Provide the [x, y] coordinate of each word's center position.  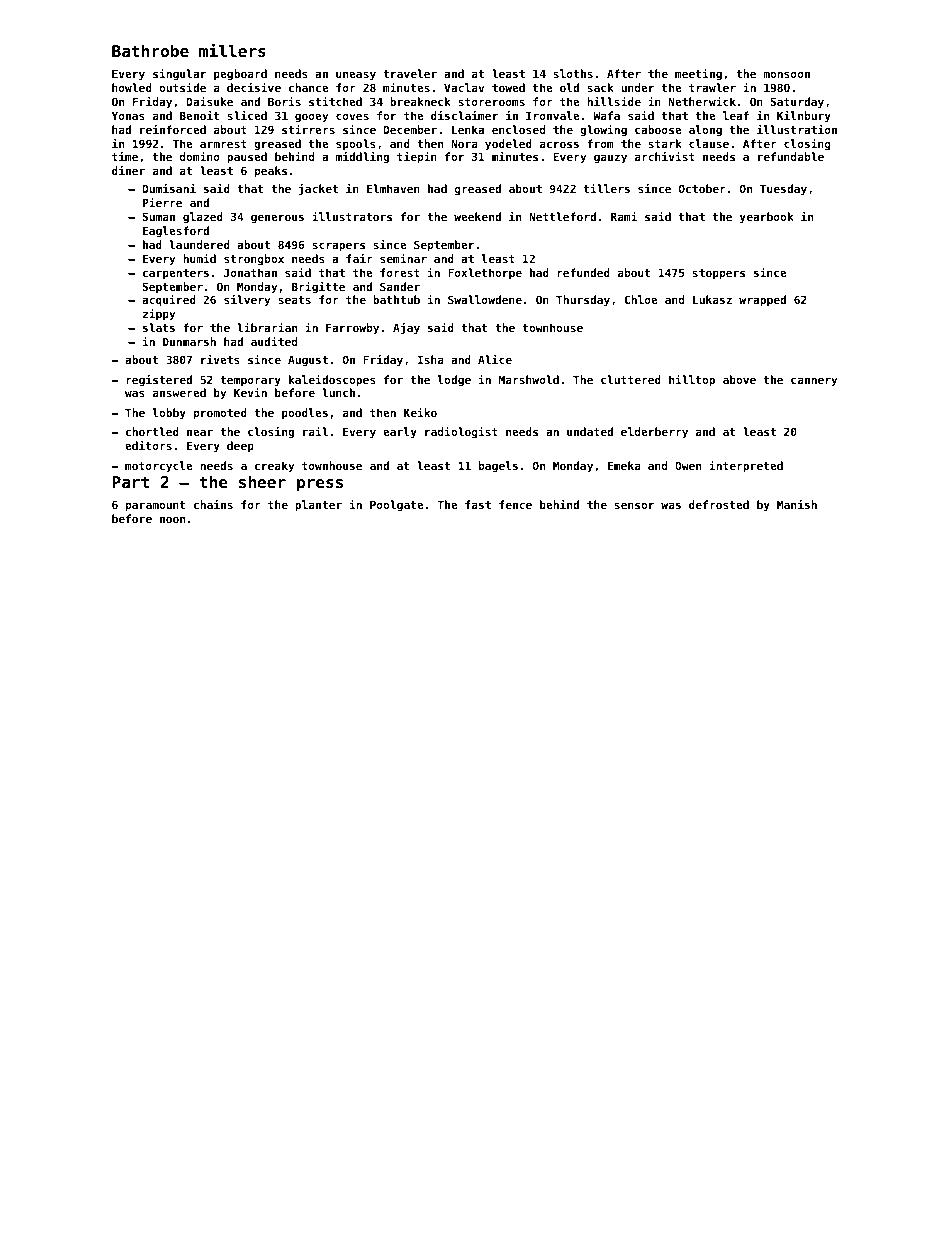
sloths [573, 73]
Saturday [797, 103]
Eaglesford [176, 232]
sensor [634, 505]
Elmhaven [393, 188]
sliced [247, 115]
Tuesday [783, 190]
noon [172, 519]
